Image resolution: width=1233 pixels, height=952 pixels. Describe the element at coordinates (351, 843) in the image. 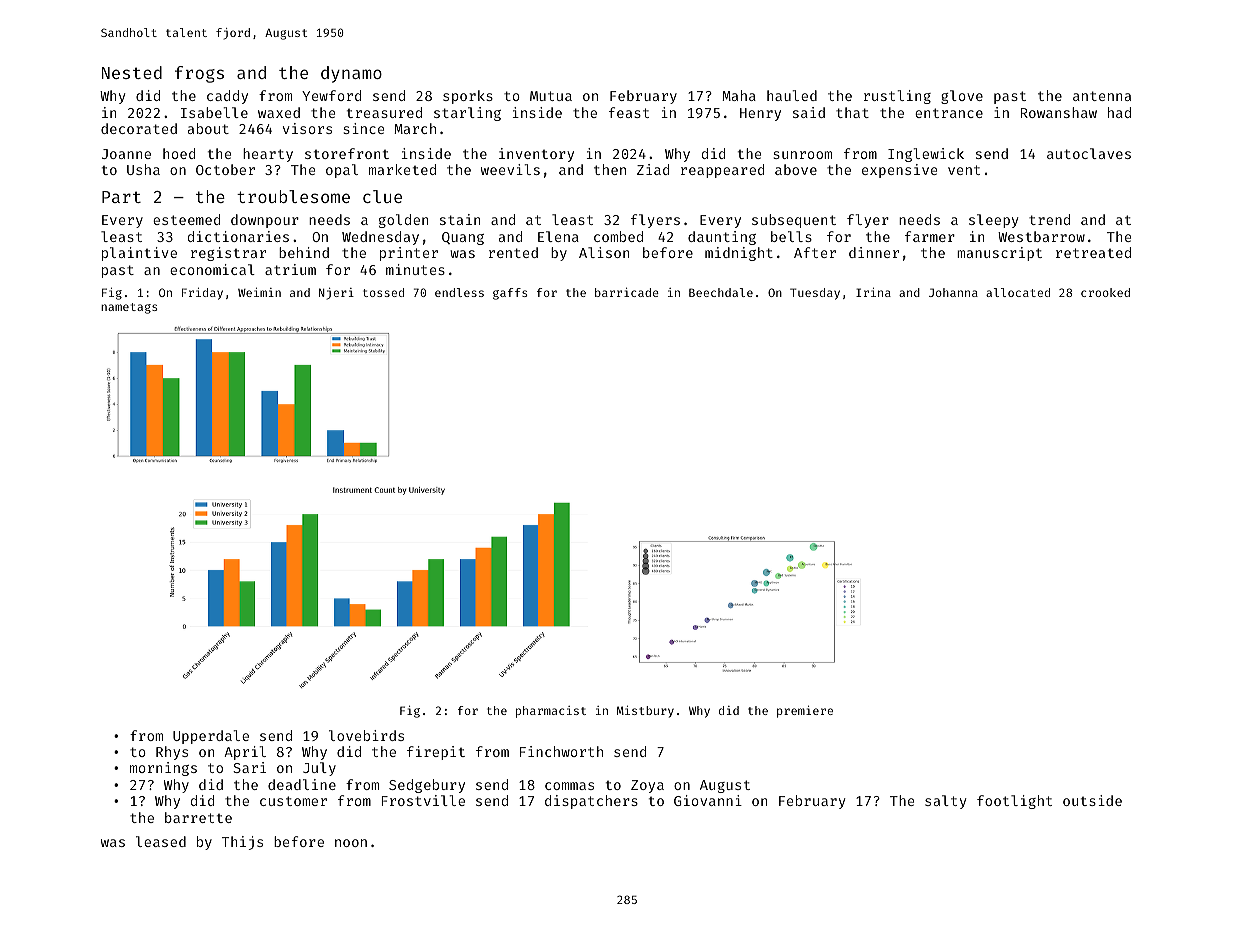

I see `noon` at that location.
